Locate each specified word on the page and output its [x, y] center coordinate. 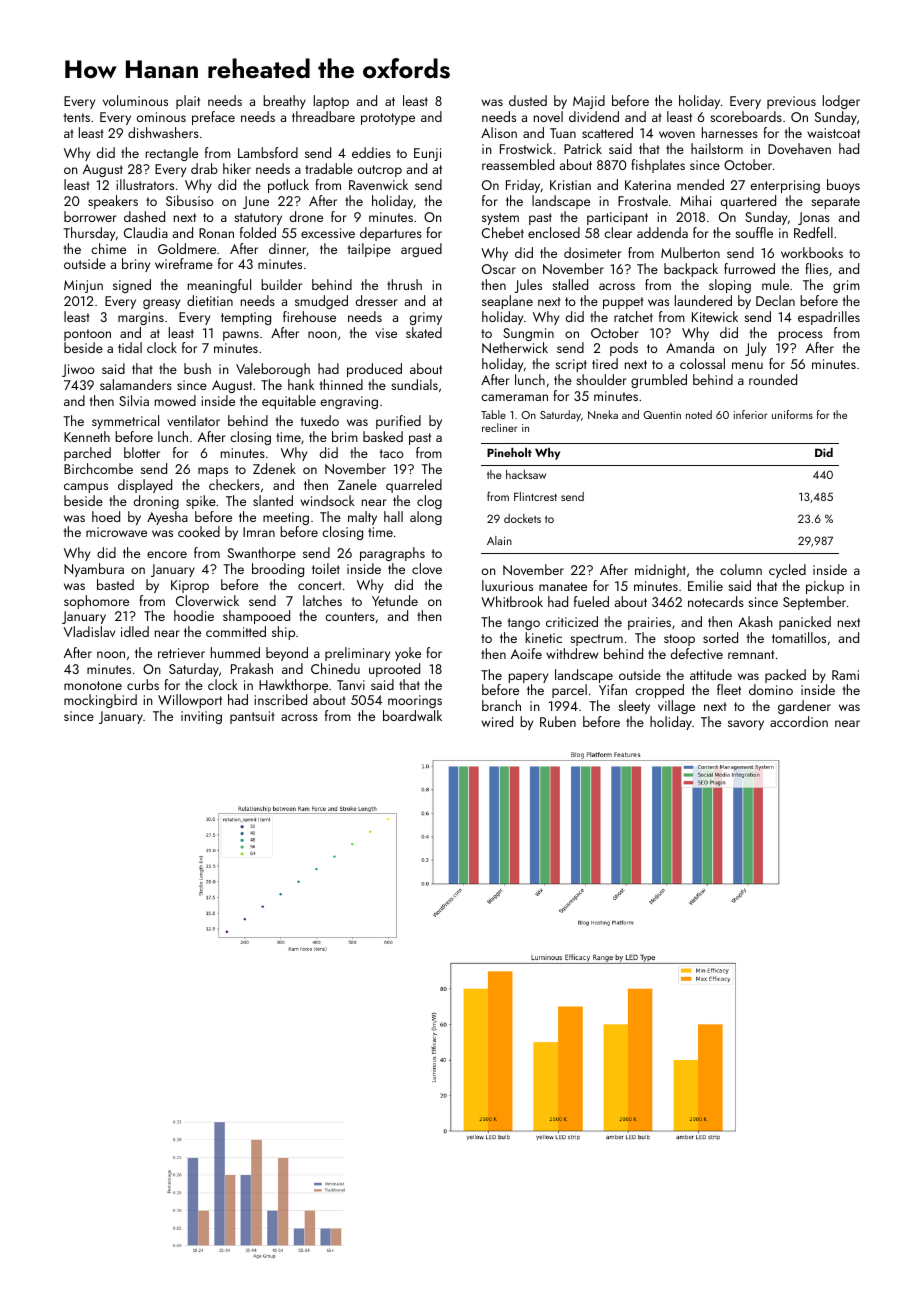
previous [791, 102]
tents [76, 117]
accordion [799, 721]
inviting [201, 717]
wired [497, 721]
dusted [528, 100]
